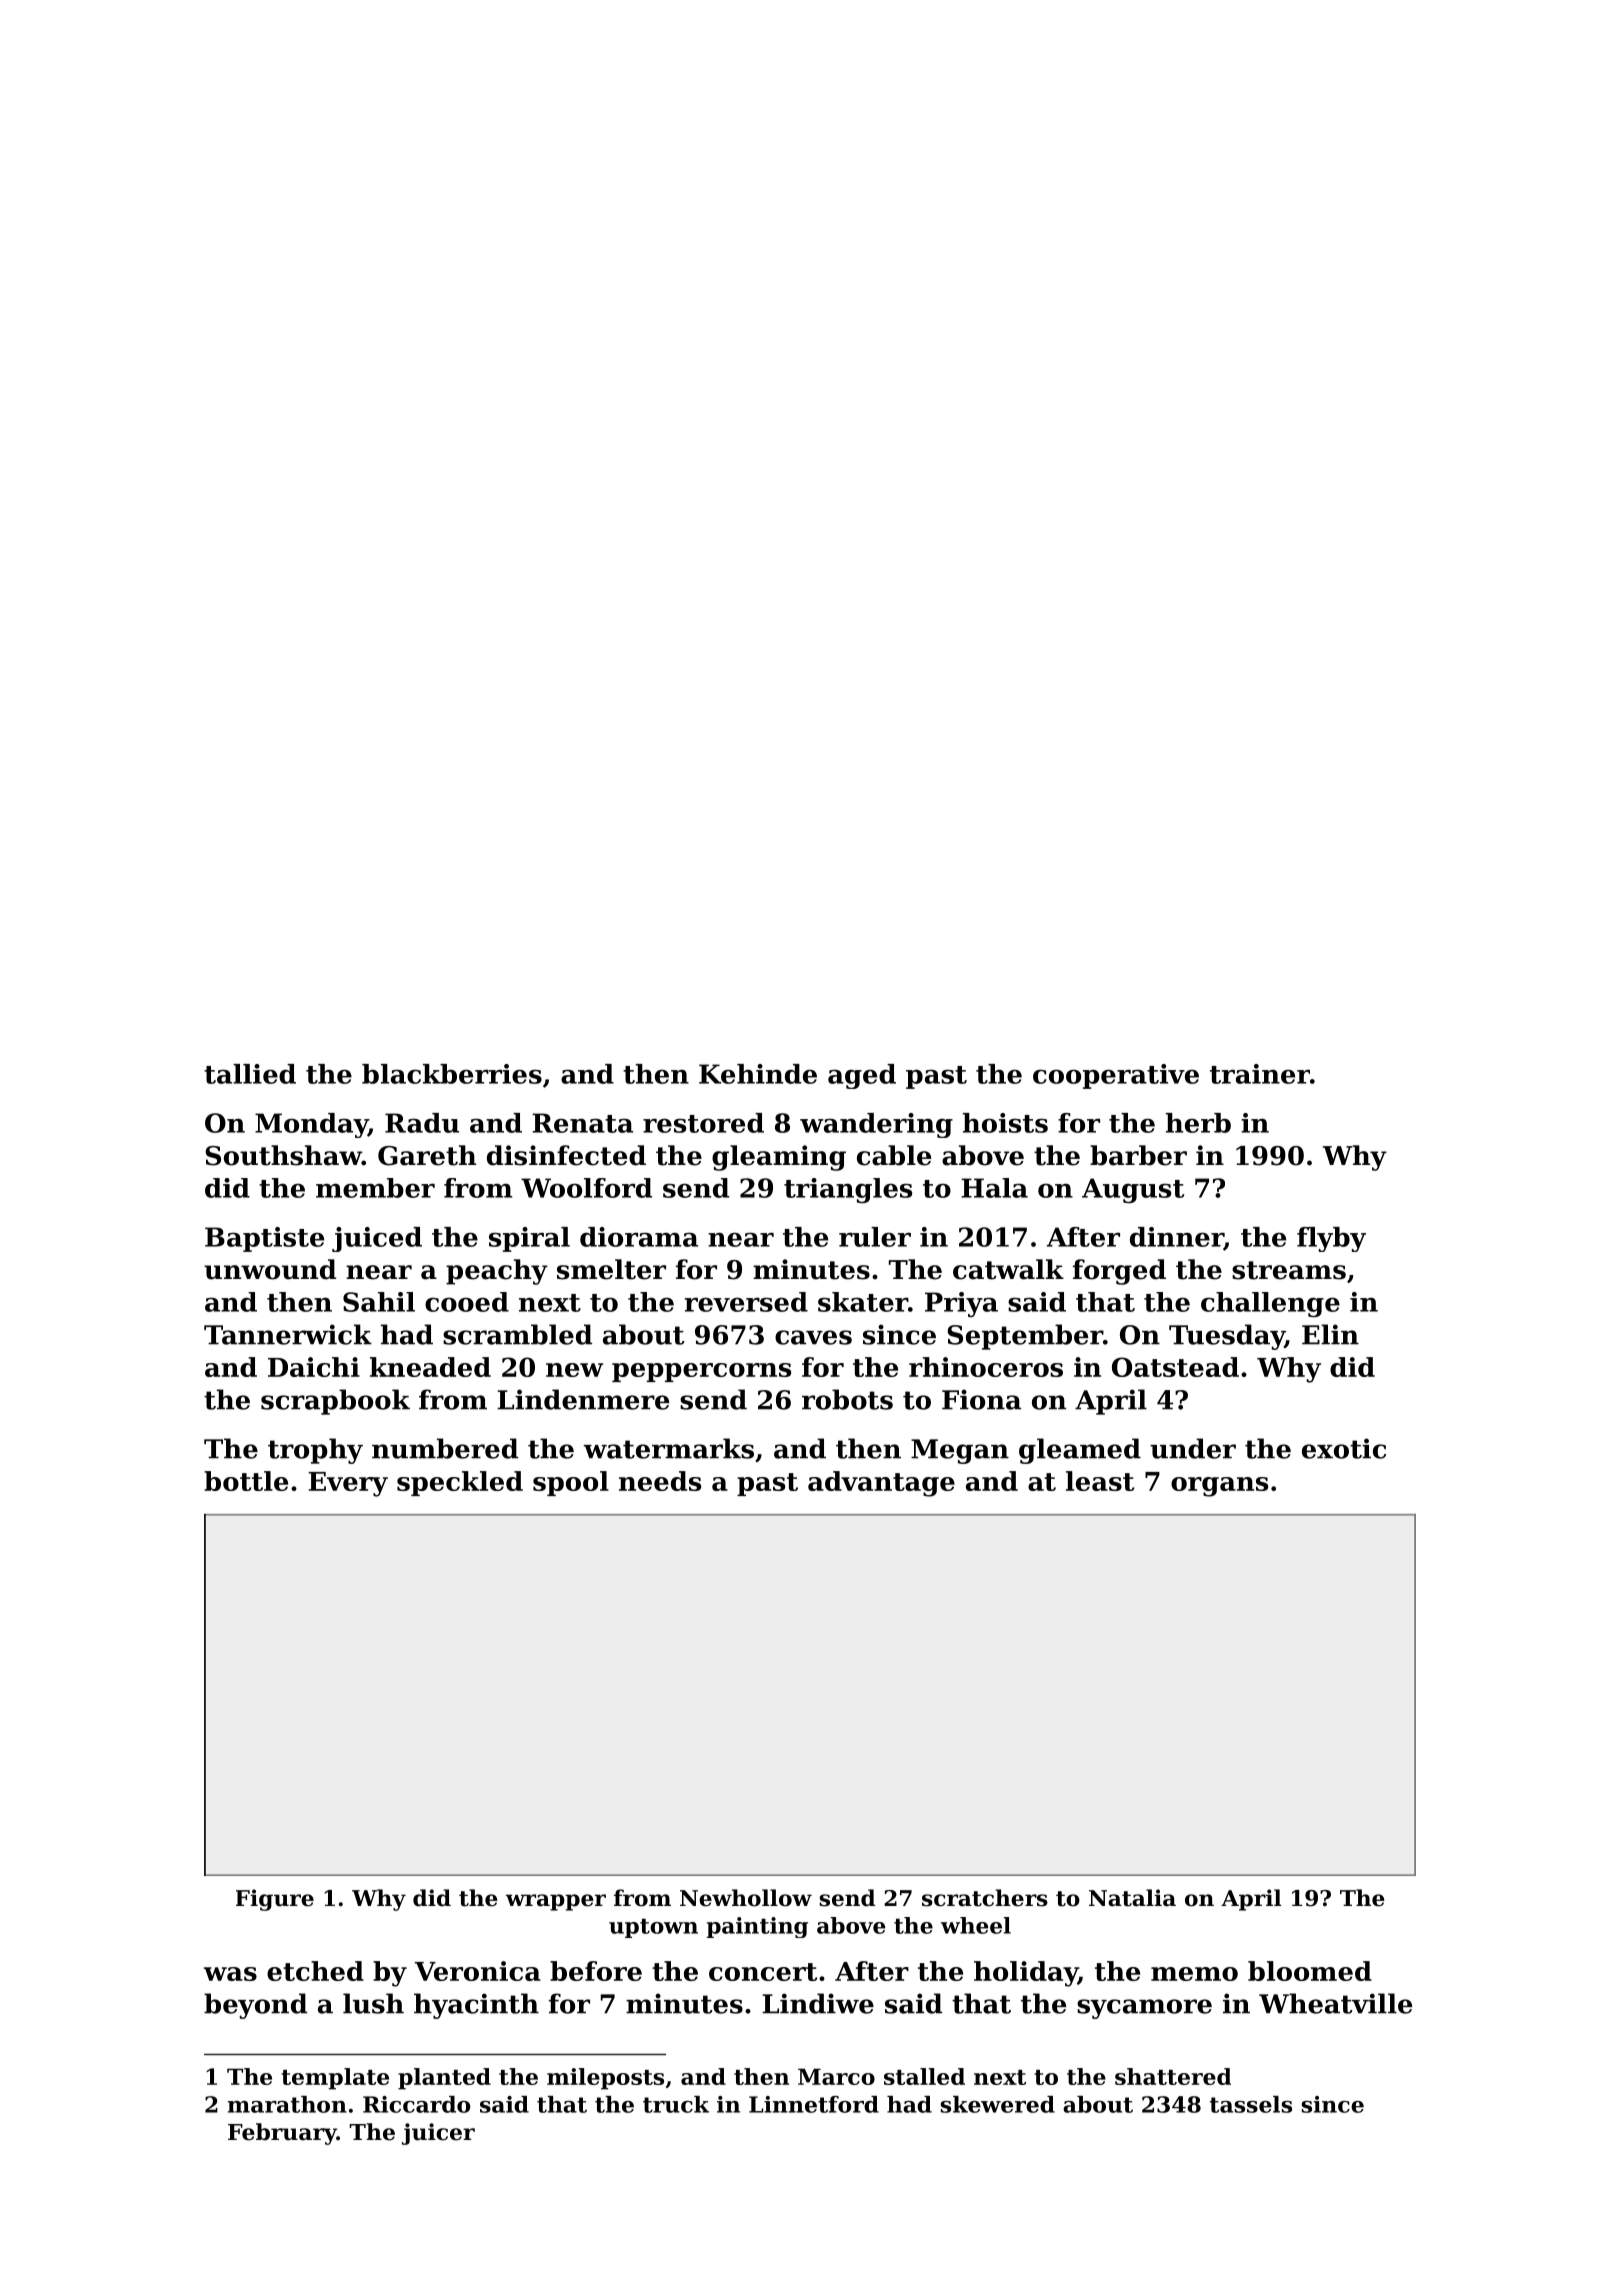 The image size is (1620, 2292). What do you see at coordinates (758, 1074) in the image?
I see `Kehinde` at bounding box center [758, 1074].
